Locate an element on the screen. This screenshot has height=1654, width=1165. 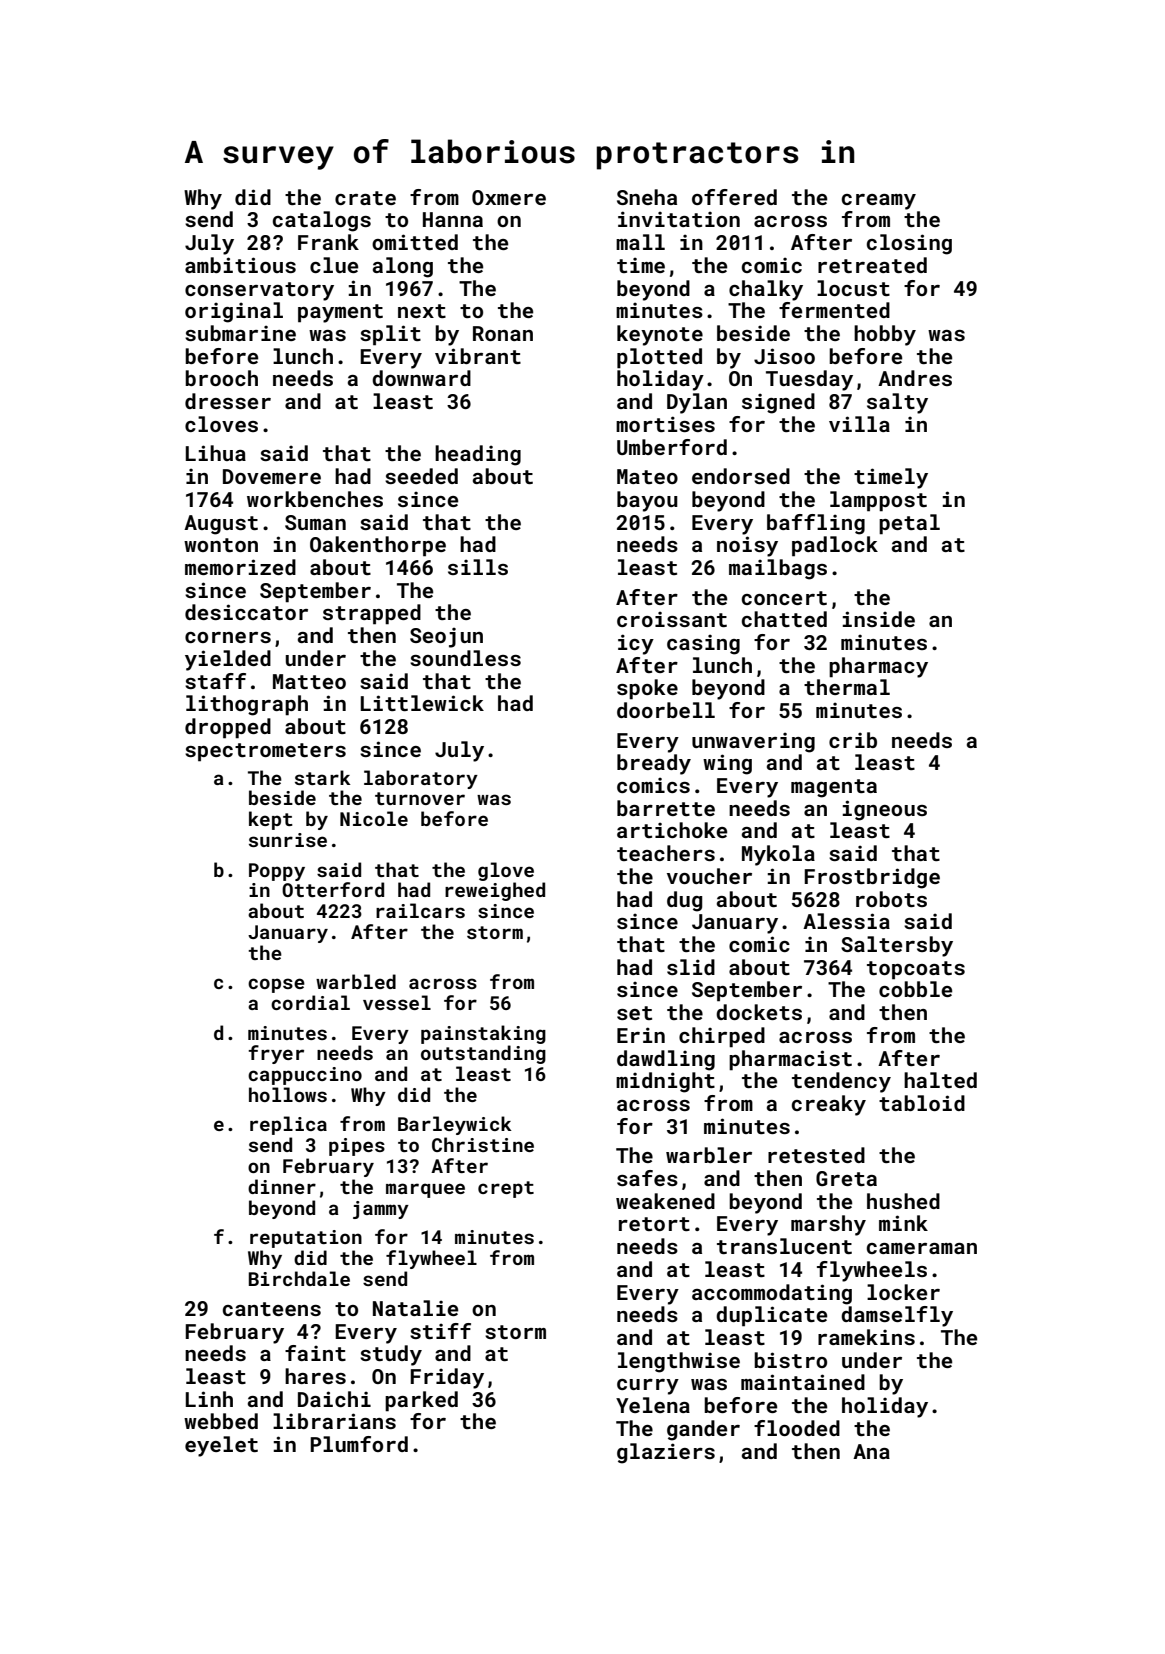
hobby is located at coordinates (885, 335).
